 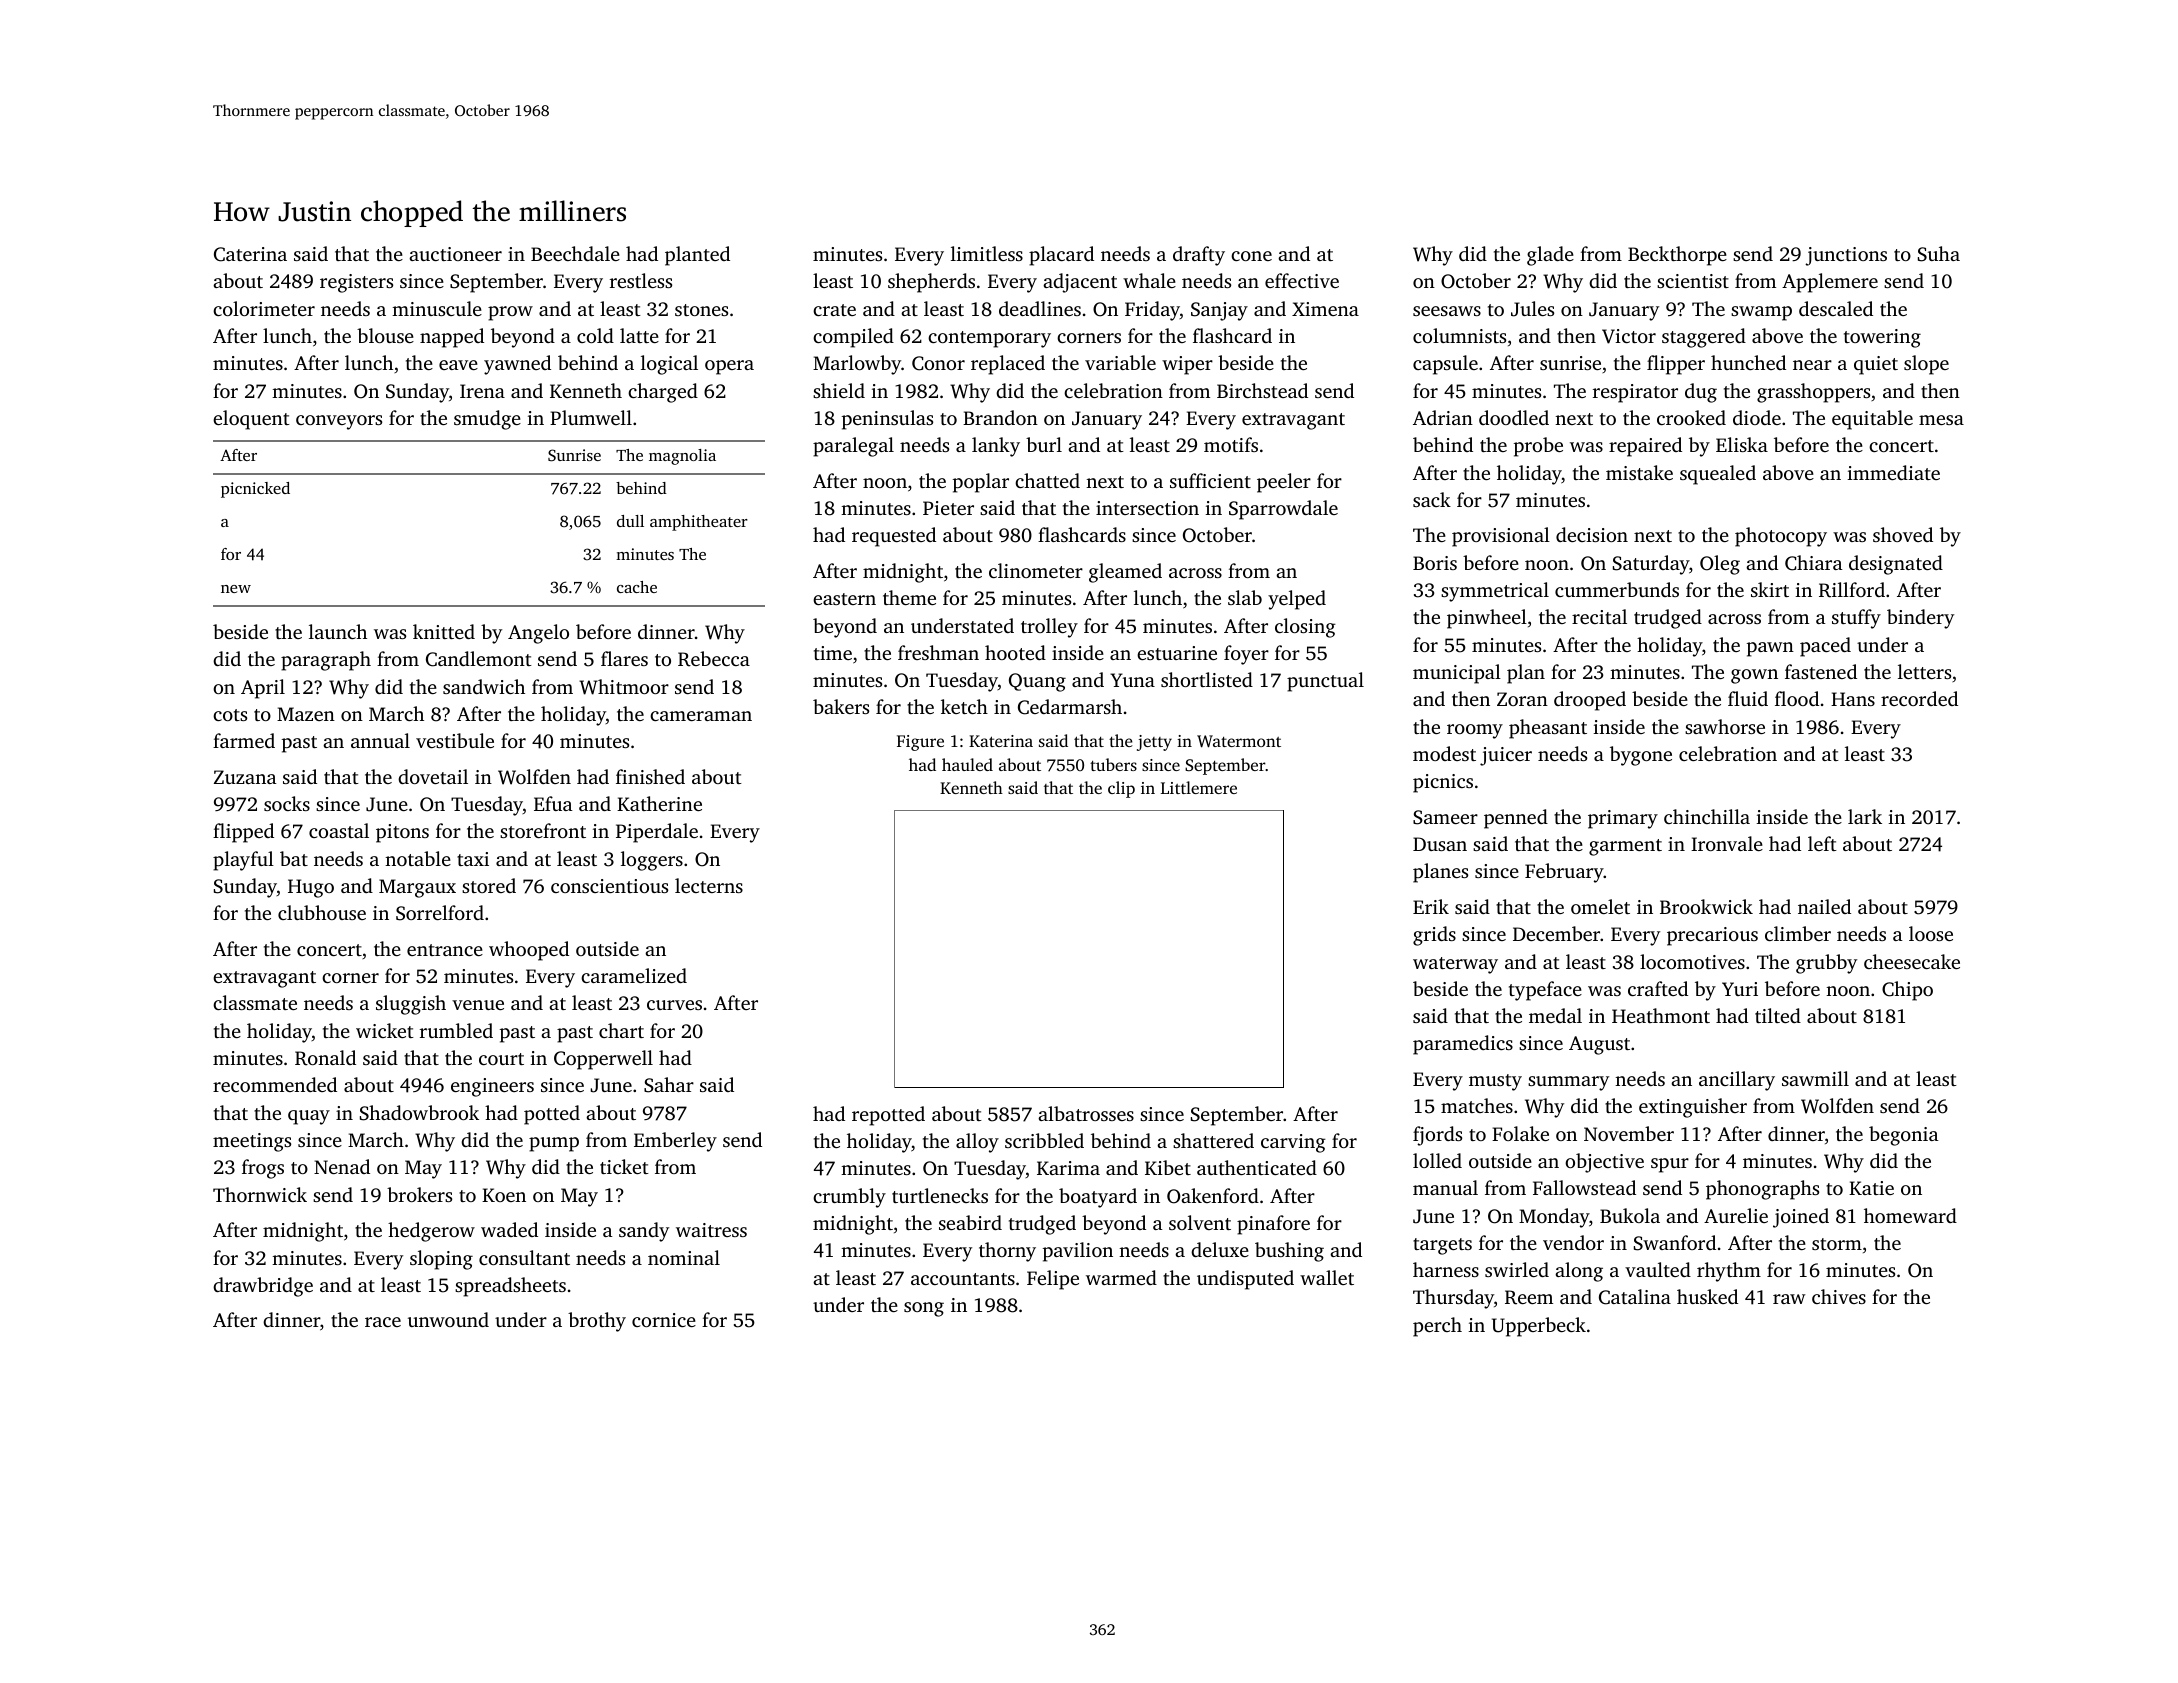 I want to click on albatrosses, so click(x=1086, y=1113).
